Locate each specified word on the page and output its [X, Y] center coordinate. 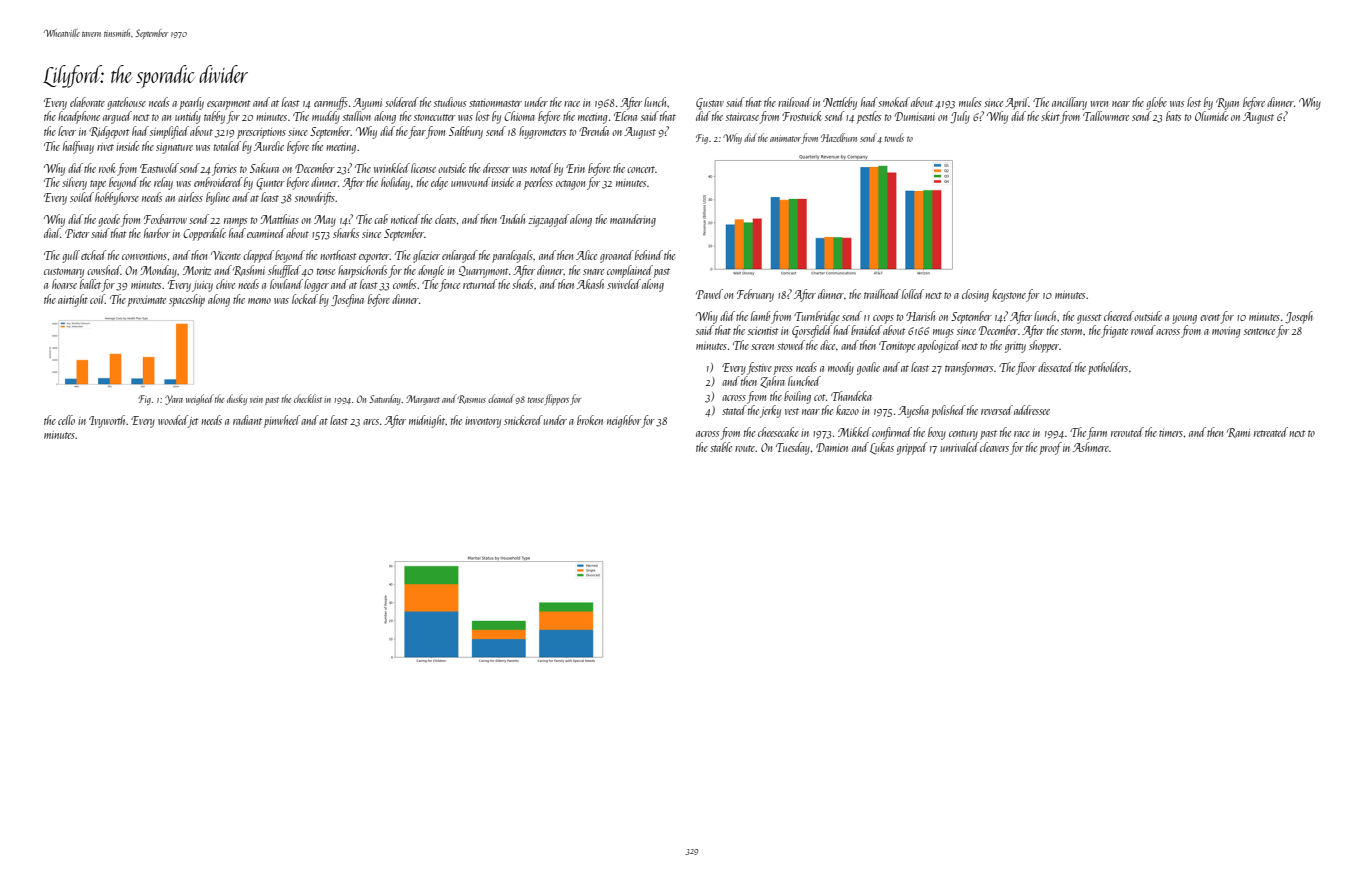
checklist [308, 398]
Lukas [882, 448]
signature [174, 148]
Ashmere [1091, 447]
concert [641, 169]
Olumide [1211, 116]
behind [649, 255]
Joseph [1299, 317]
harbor [157, 233]
